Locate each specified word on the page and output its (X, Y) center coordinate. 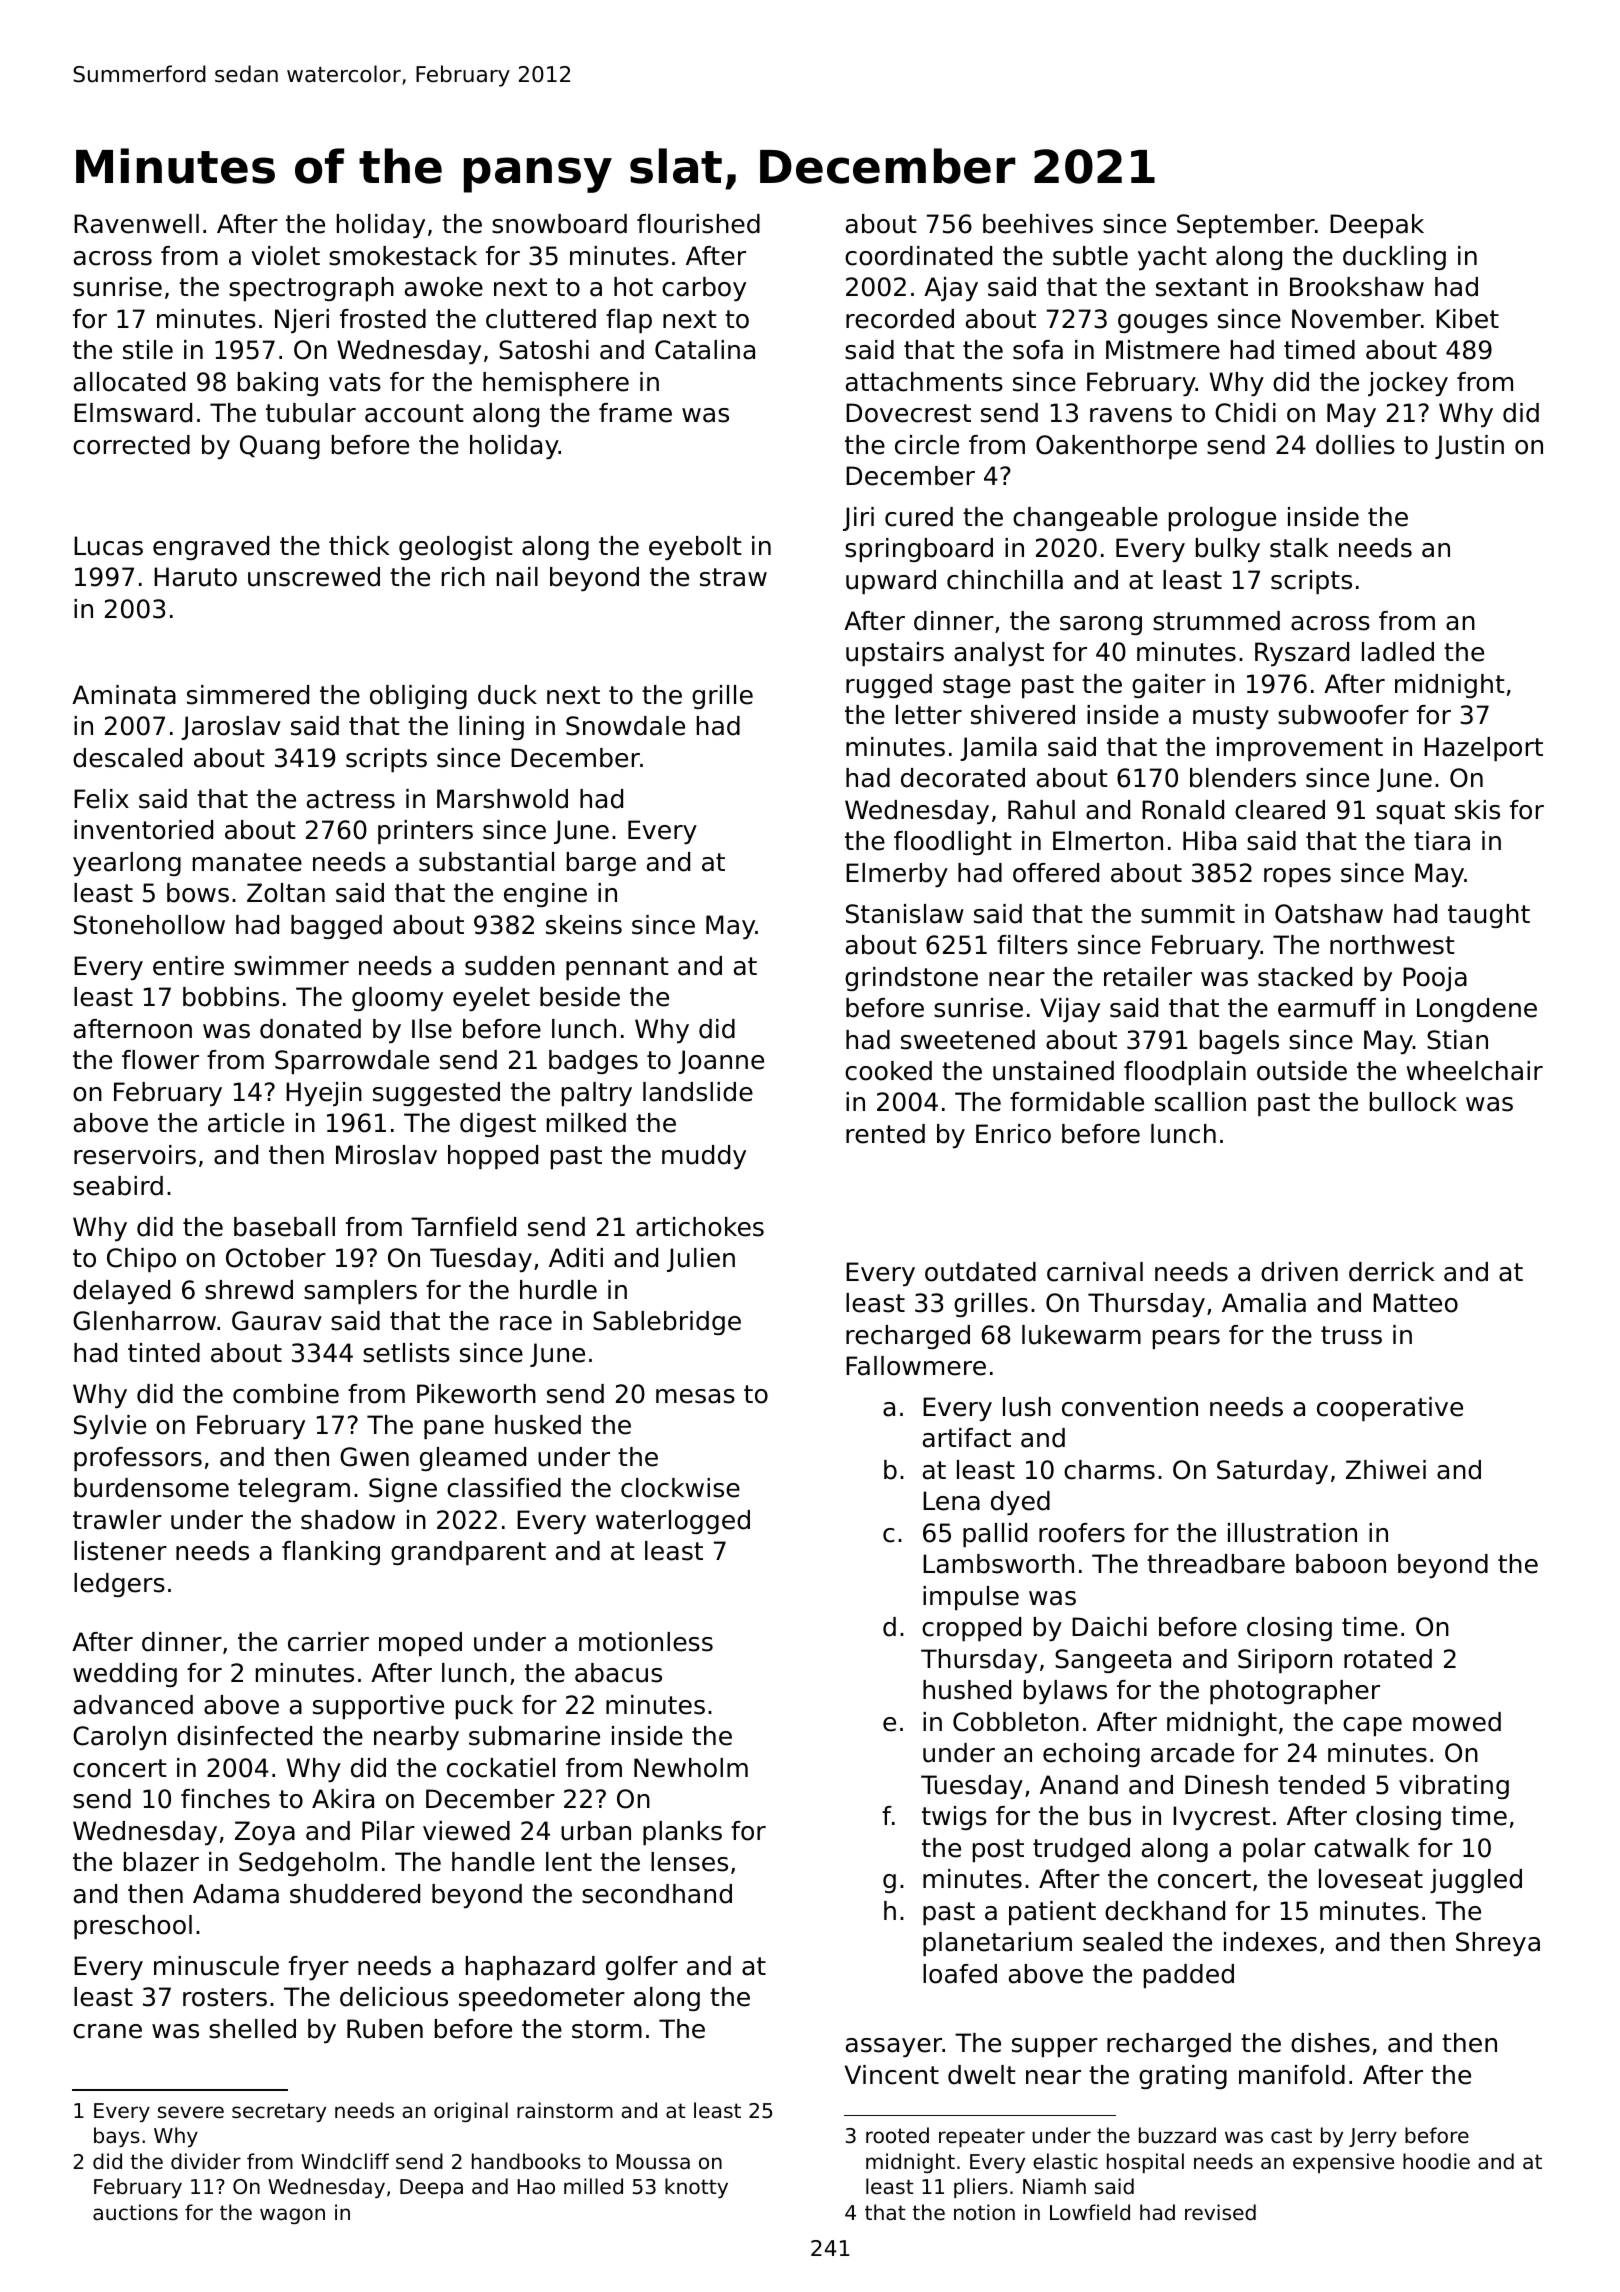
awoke (444, 287)
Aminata (124, 695)
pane (454, 1429)
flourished (698, 224)
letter (929, 715)
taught (1489, 916)
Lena (951, 1501)
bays (117, 2137)
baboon (1341, 1564)
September (1246, 226)
